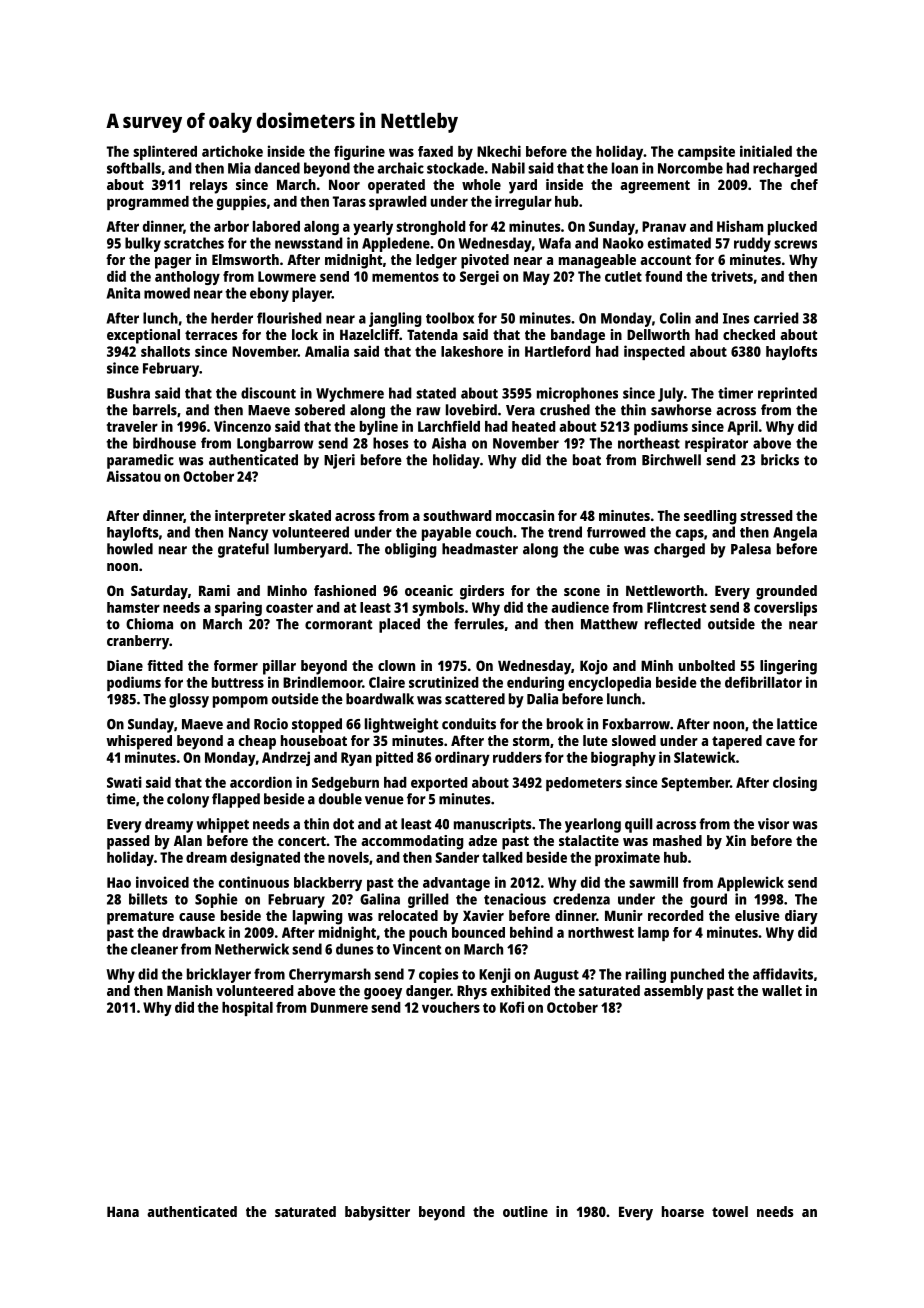 The height and width of the screenshot is (1308, 924). What do you see at coordinates (683, 1211) in the screenshot?
I see `hoarse` at bounding box center [683, 1211].
